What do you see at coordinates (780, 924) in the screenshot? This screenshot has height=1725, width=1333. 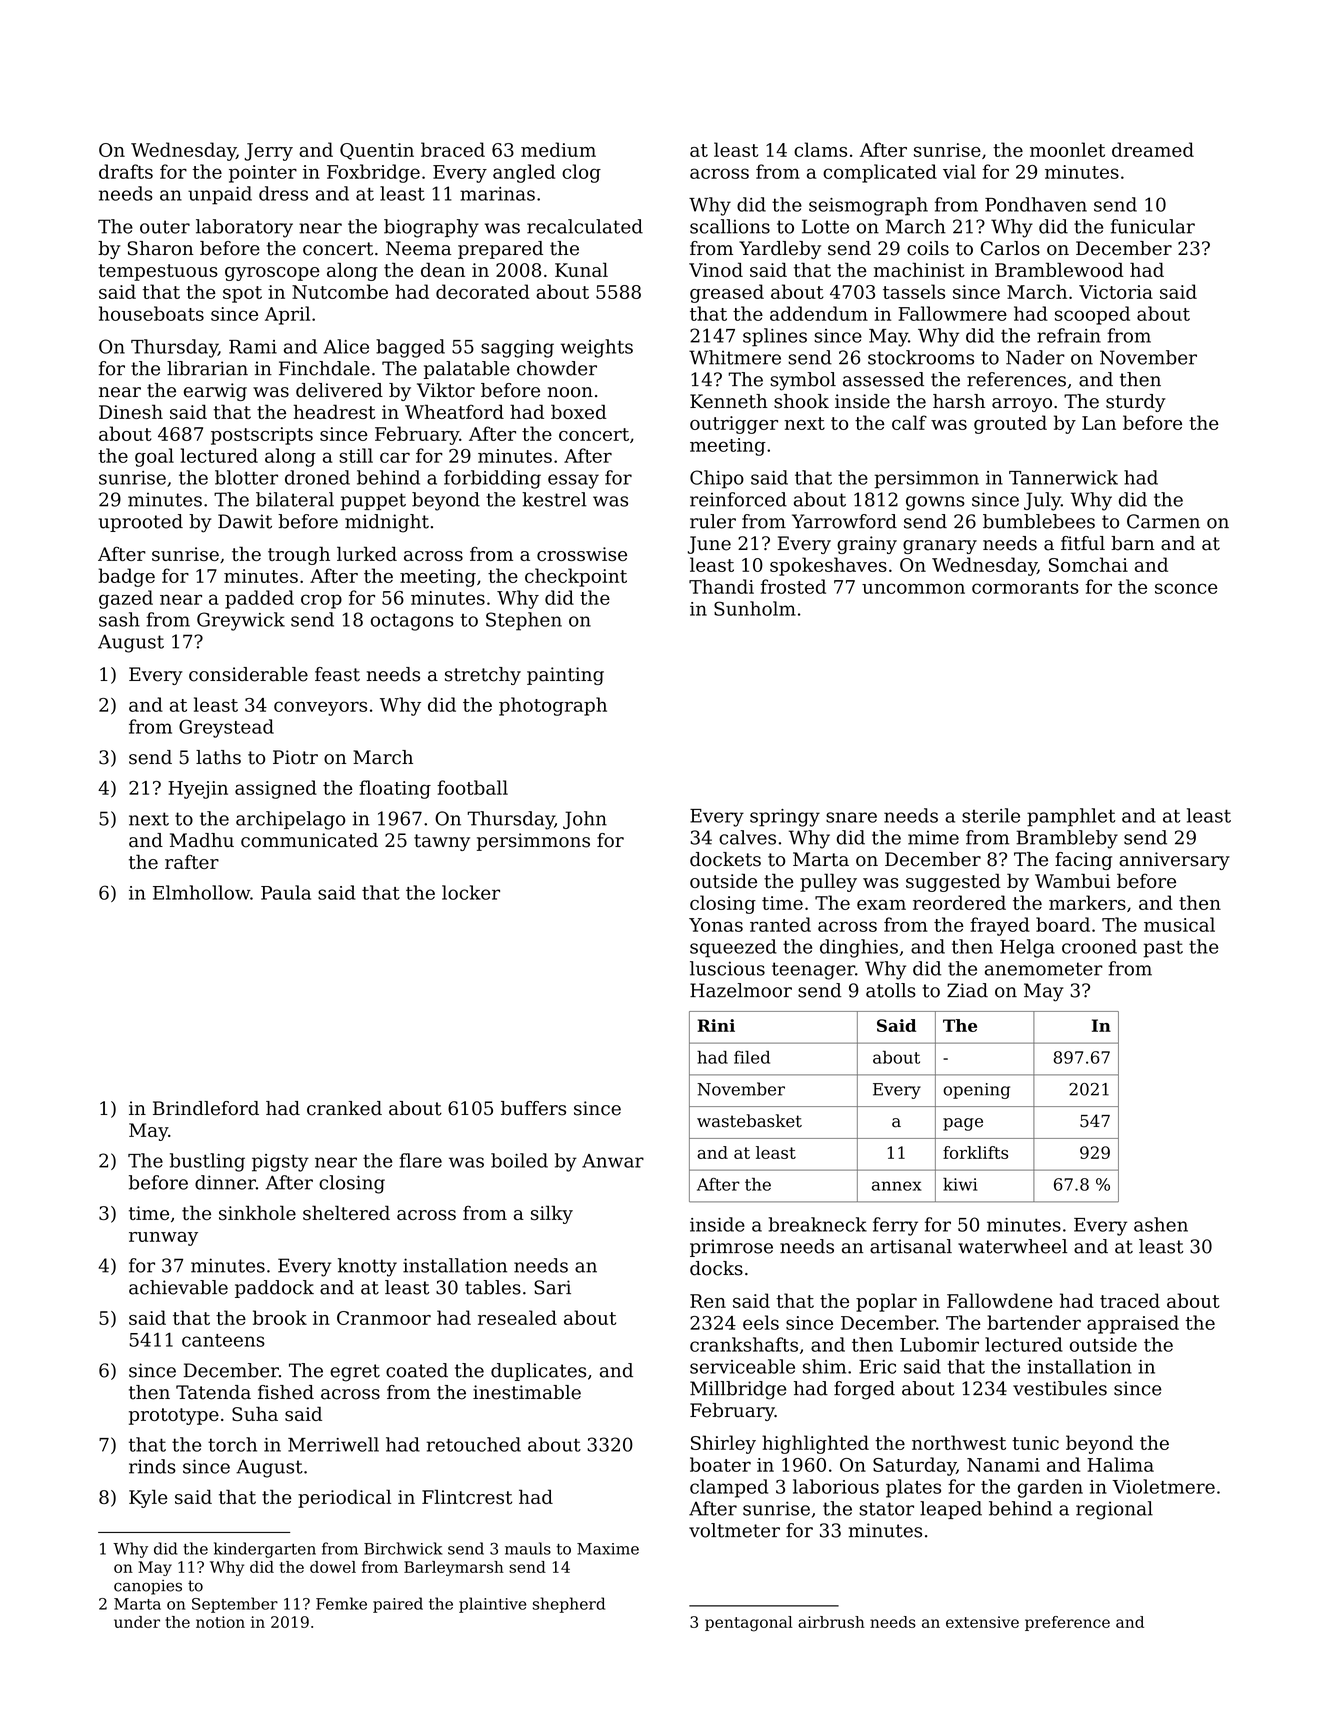 I see `ranted` at bounding box center [780, 924].
